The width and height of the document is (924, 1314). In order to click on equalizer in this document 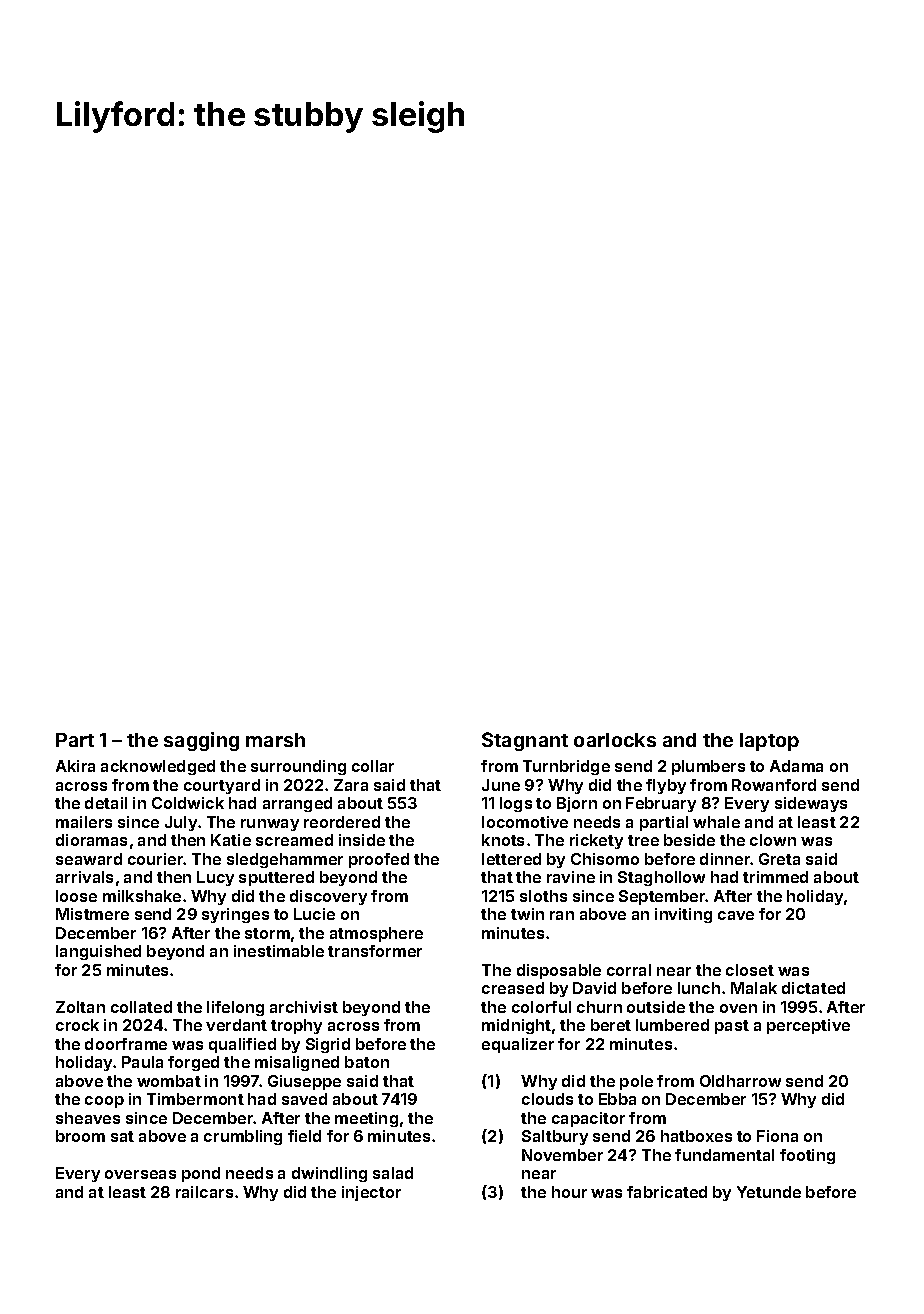, I will do `click(518, 1045)`.
